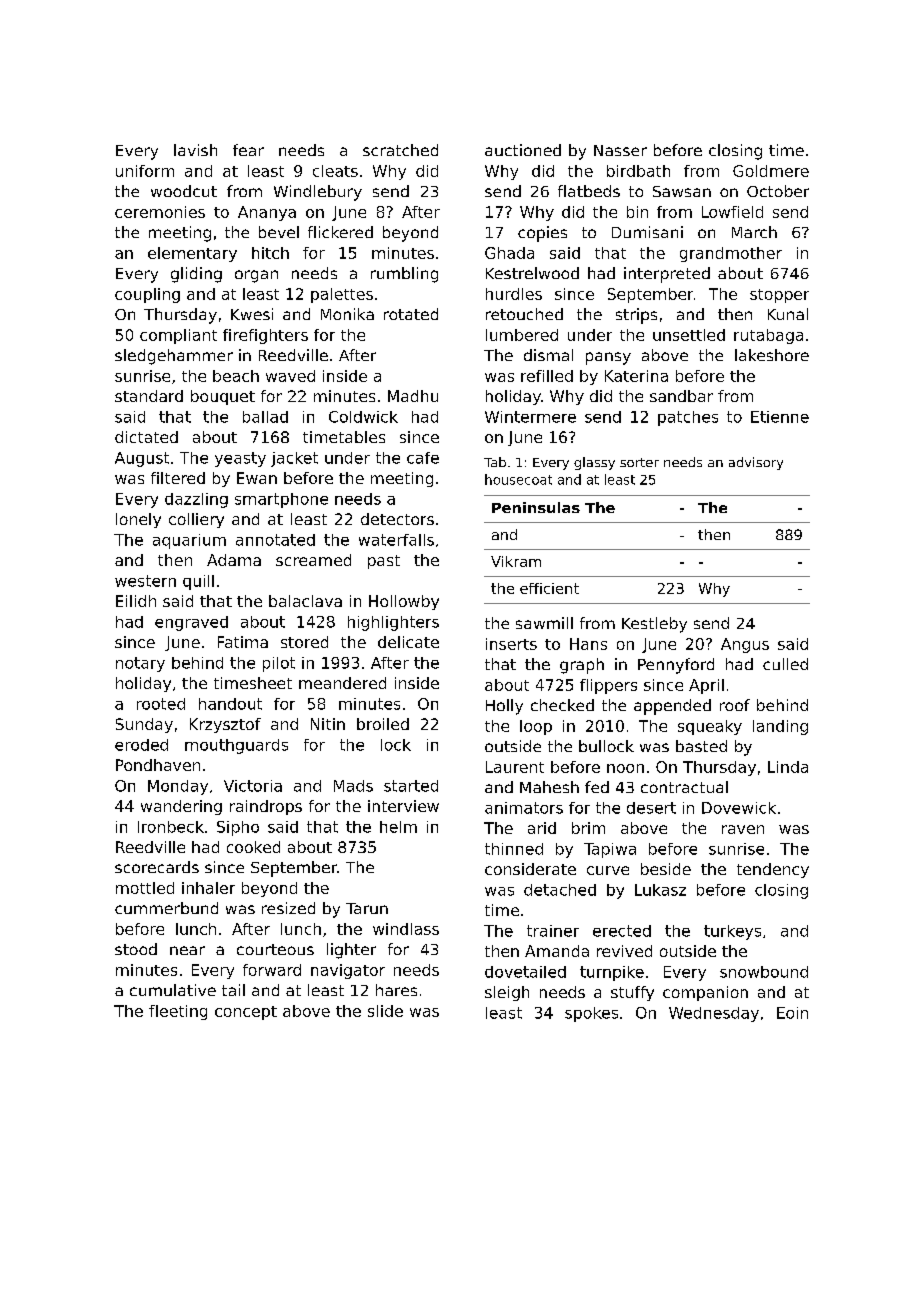 The height and width of the image is (1314, 924). Describe the element at coordinates (408, 642) in the image. I see `delicate` at that location.
